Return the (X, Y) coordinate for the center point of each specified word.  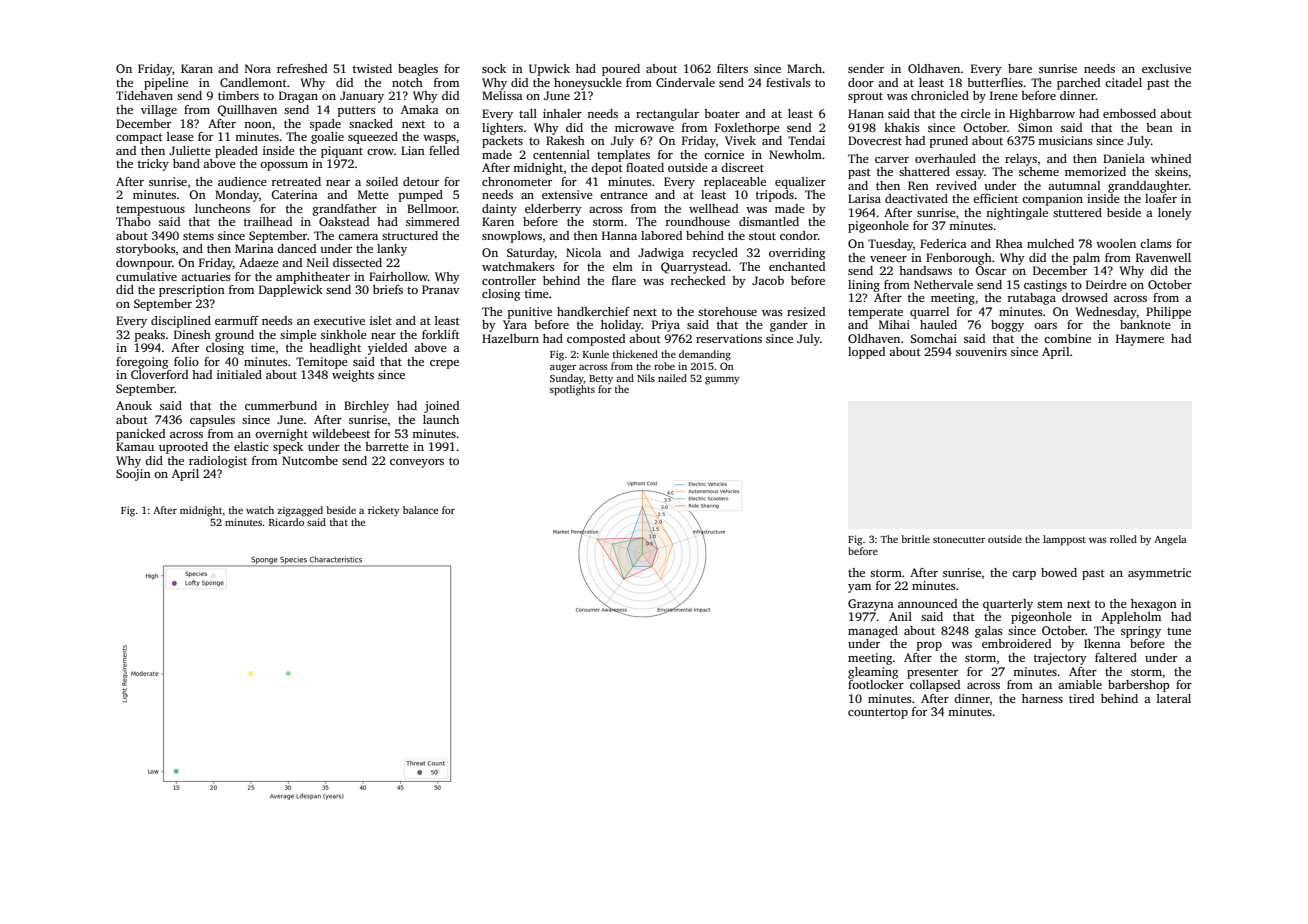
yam (859, 588)
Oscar (990, 270)
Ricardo (286, 522)
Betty (601, 380)
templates (623, 156)
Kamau (135, 446)
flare (624, 280)
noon (258, 125)
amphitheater (313, 278)
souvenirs (981, 351)
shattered (924, 171)
